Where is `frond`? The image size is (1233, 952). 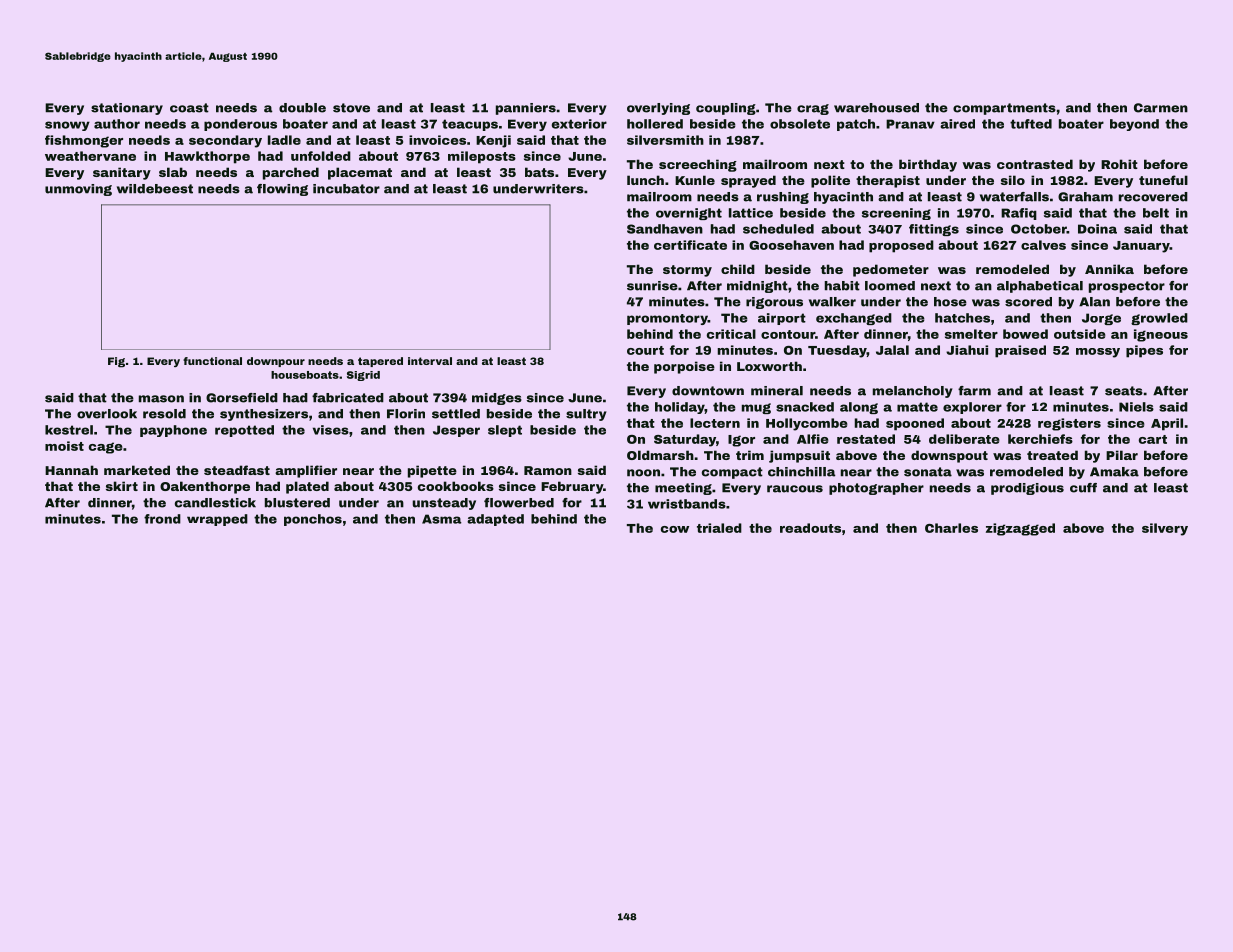
frond is located at coordinates (162, 519).
